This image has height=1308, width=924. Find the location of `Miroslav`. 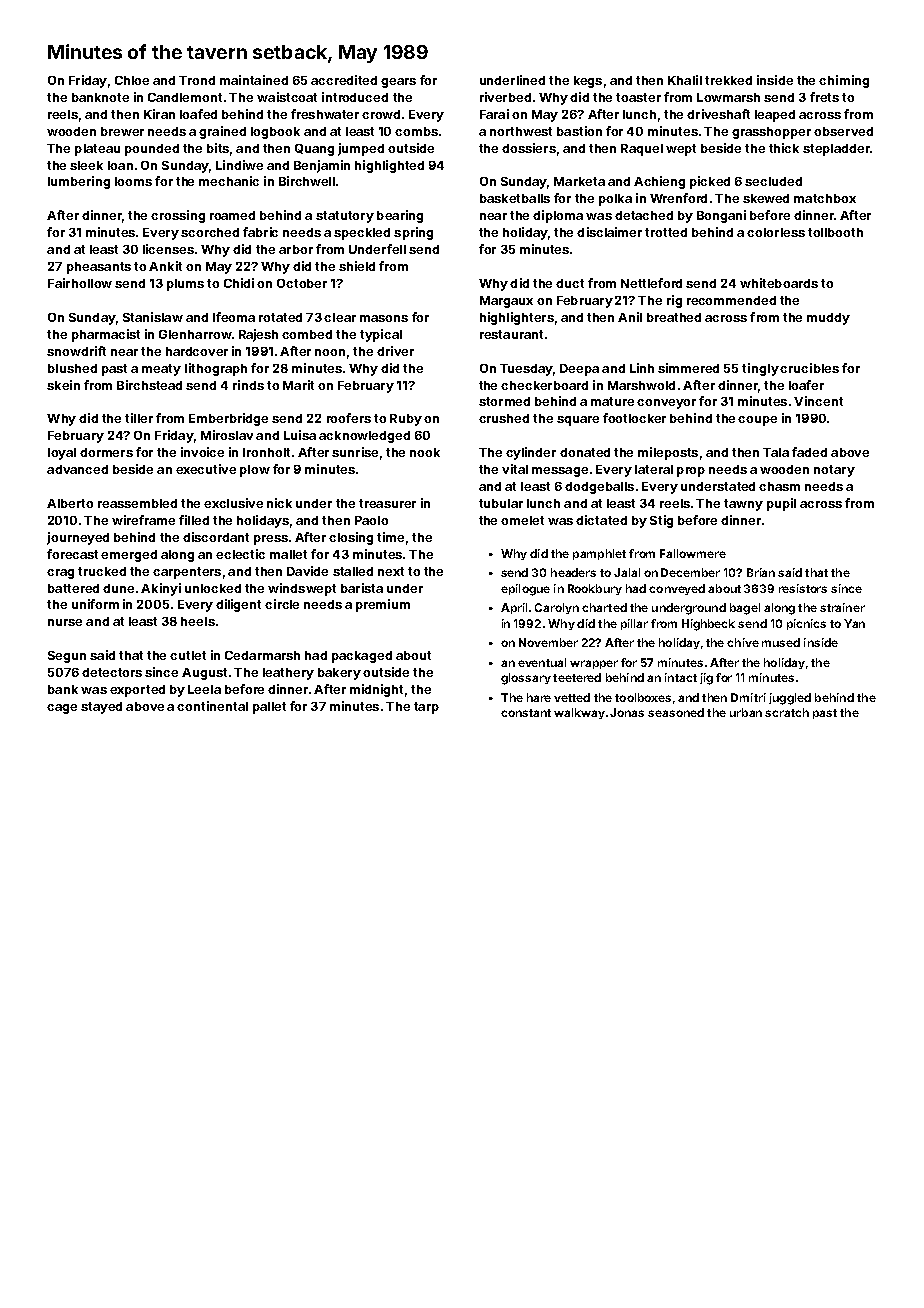

Miroslav is located at coordinates (227, 435).
